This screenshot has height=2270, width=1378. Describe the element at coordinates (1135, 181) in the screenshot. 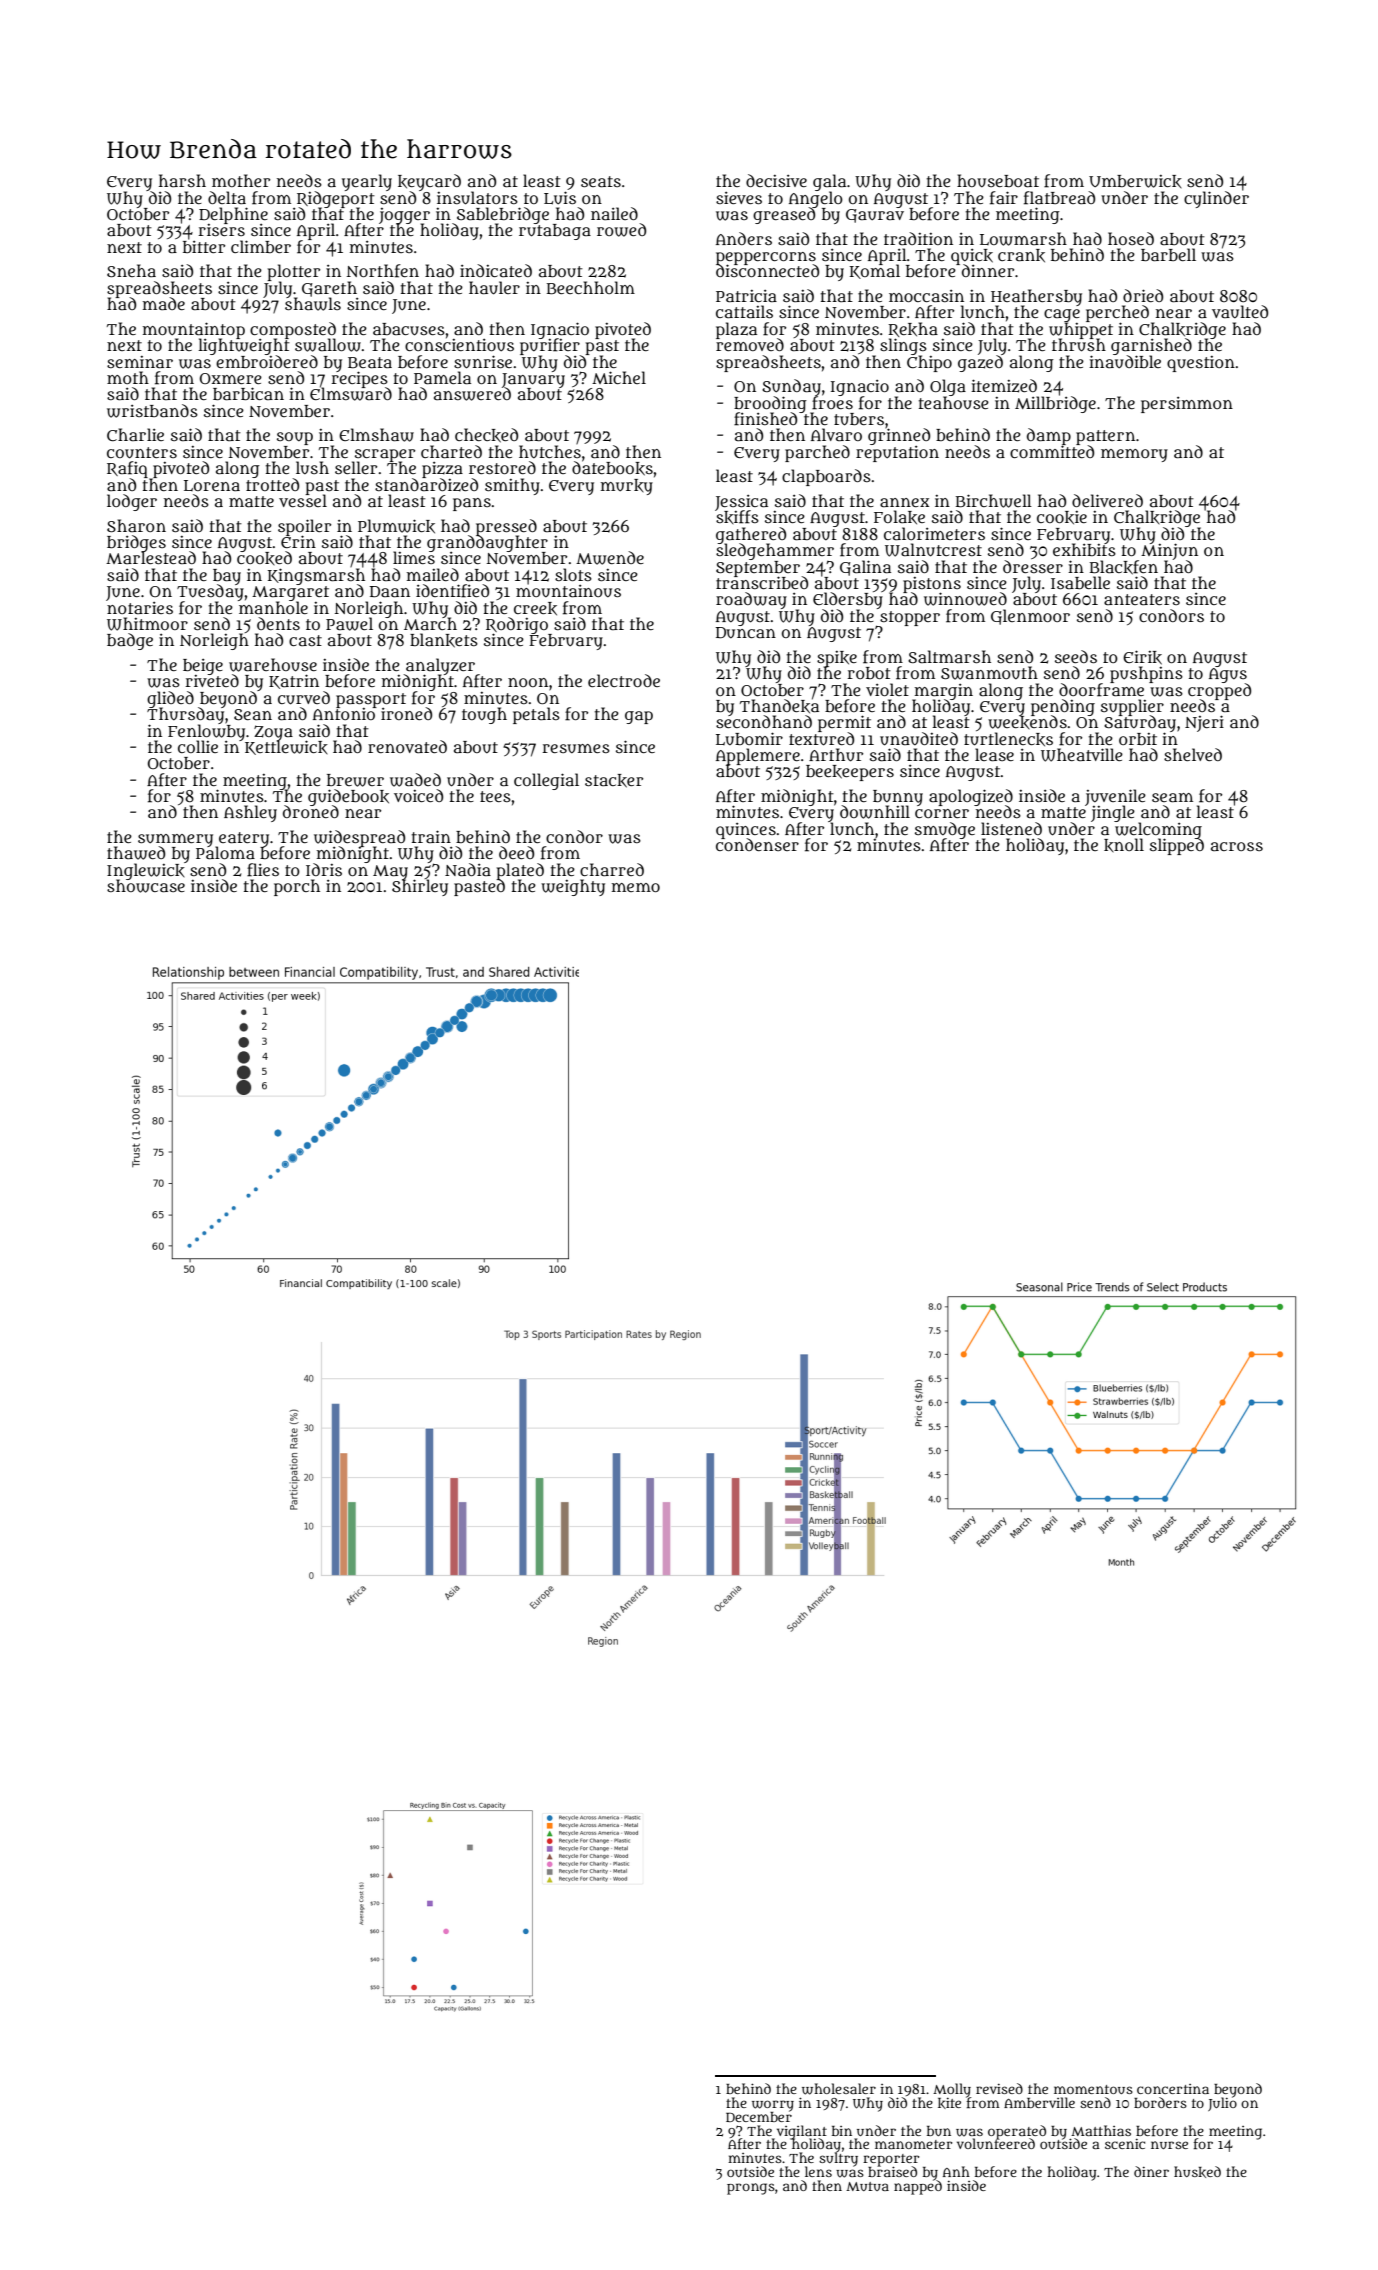

I see `Umberwick` at that location.
